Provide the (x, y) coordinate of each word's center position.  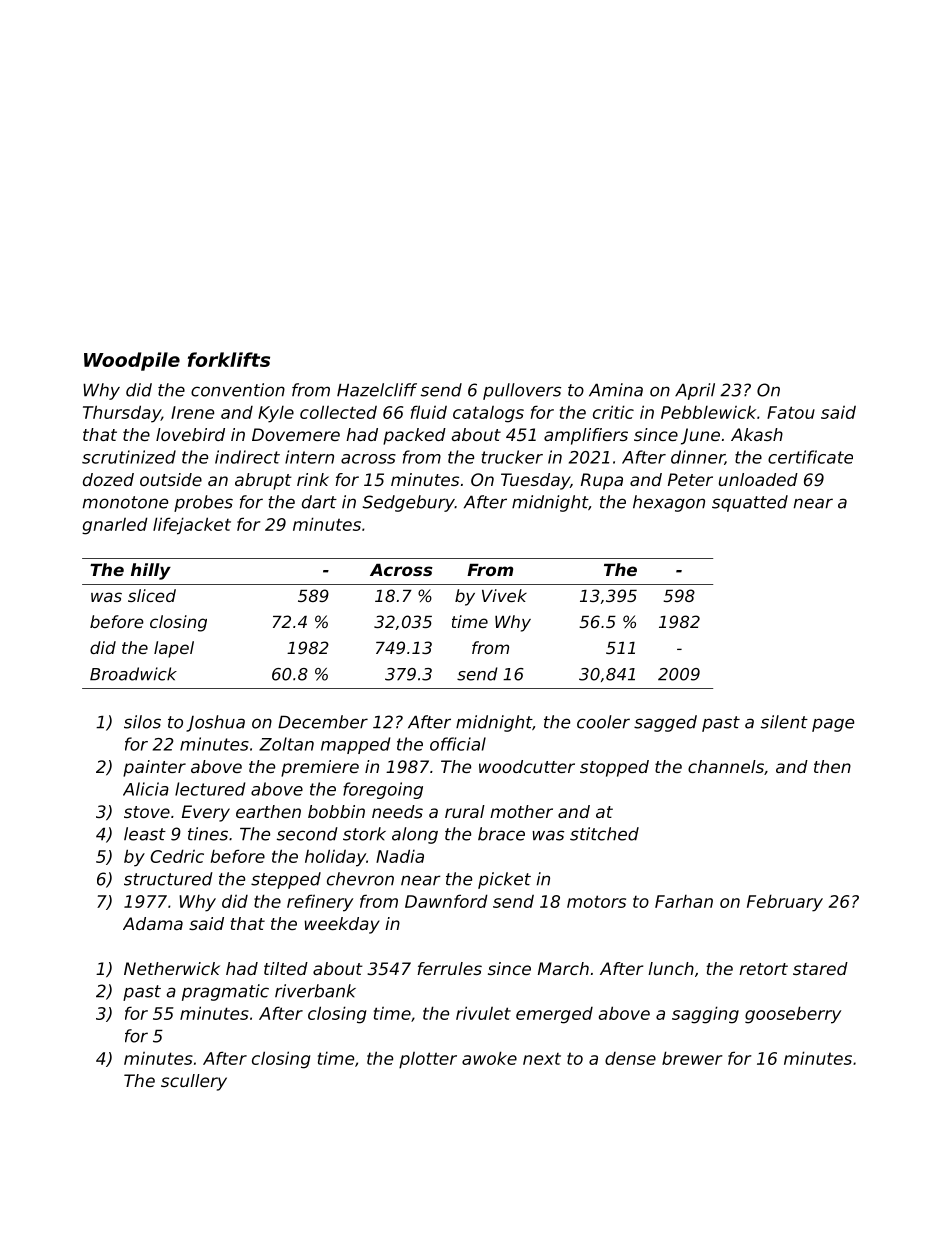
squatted (750, 503)
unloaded (758, 479)
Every (206, 813)
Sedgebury (408, 503)
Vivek (504, 595)
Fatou (791, 412)
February (785, 903)
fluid (429, 412)
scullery (194, 1082)
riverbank (315, 991)
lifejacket (192, 526)
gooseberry (793, 1015)
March (563, 968)
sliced (152, 595)
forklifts (229, 359)
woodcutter (527, 766)
